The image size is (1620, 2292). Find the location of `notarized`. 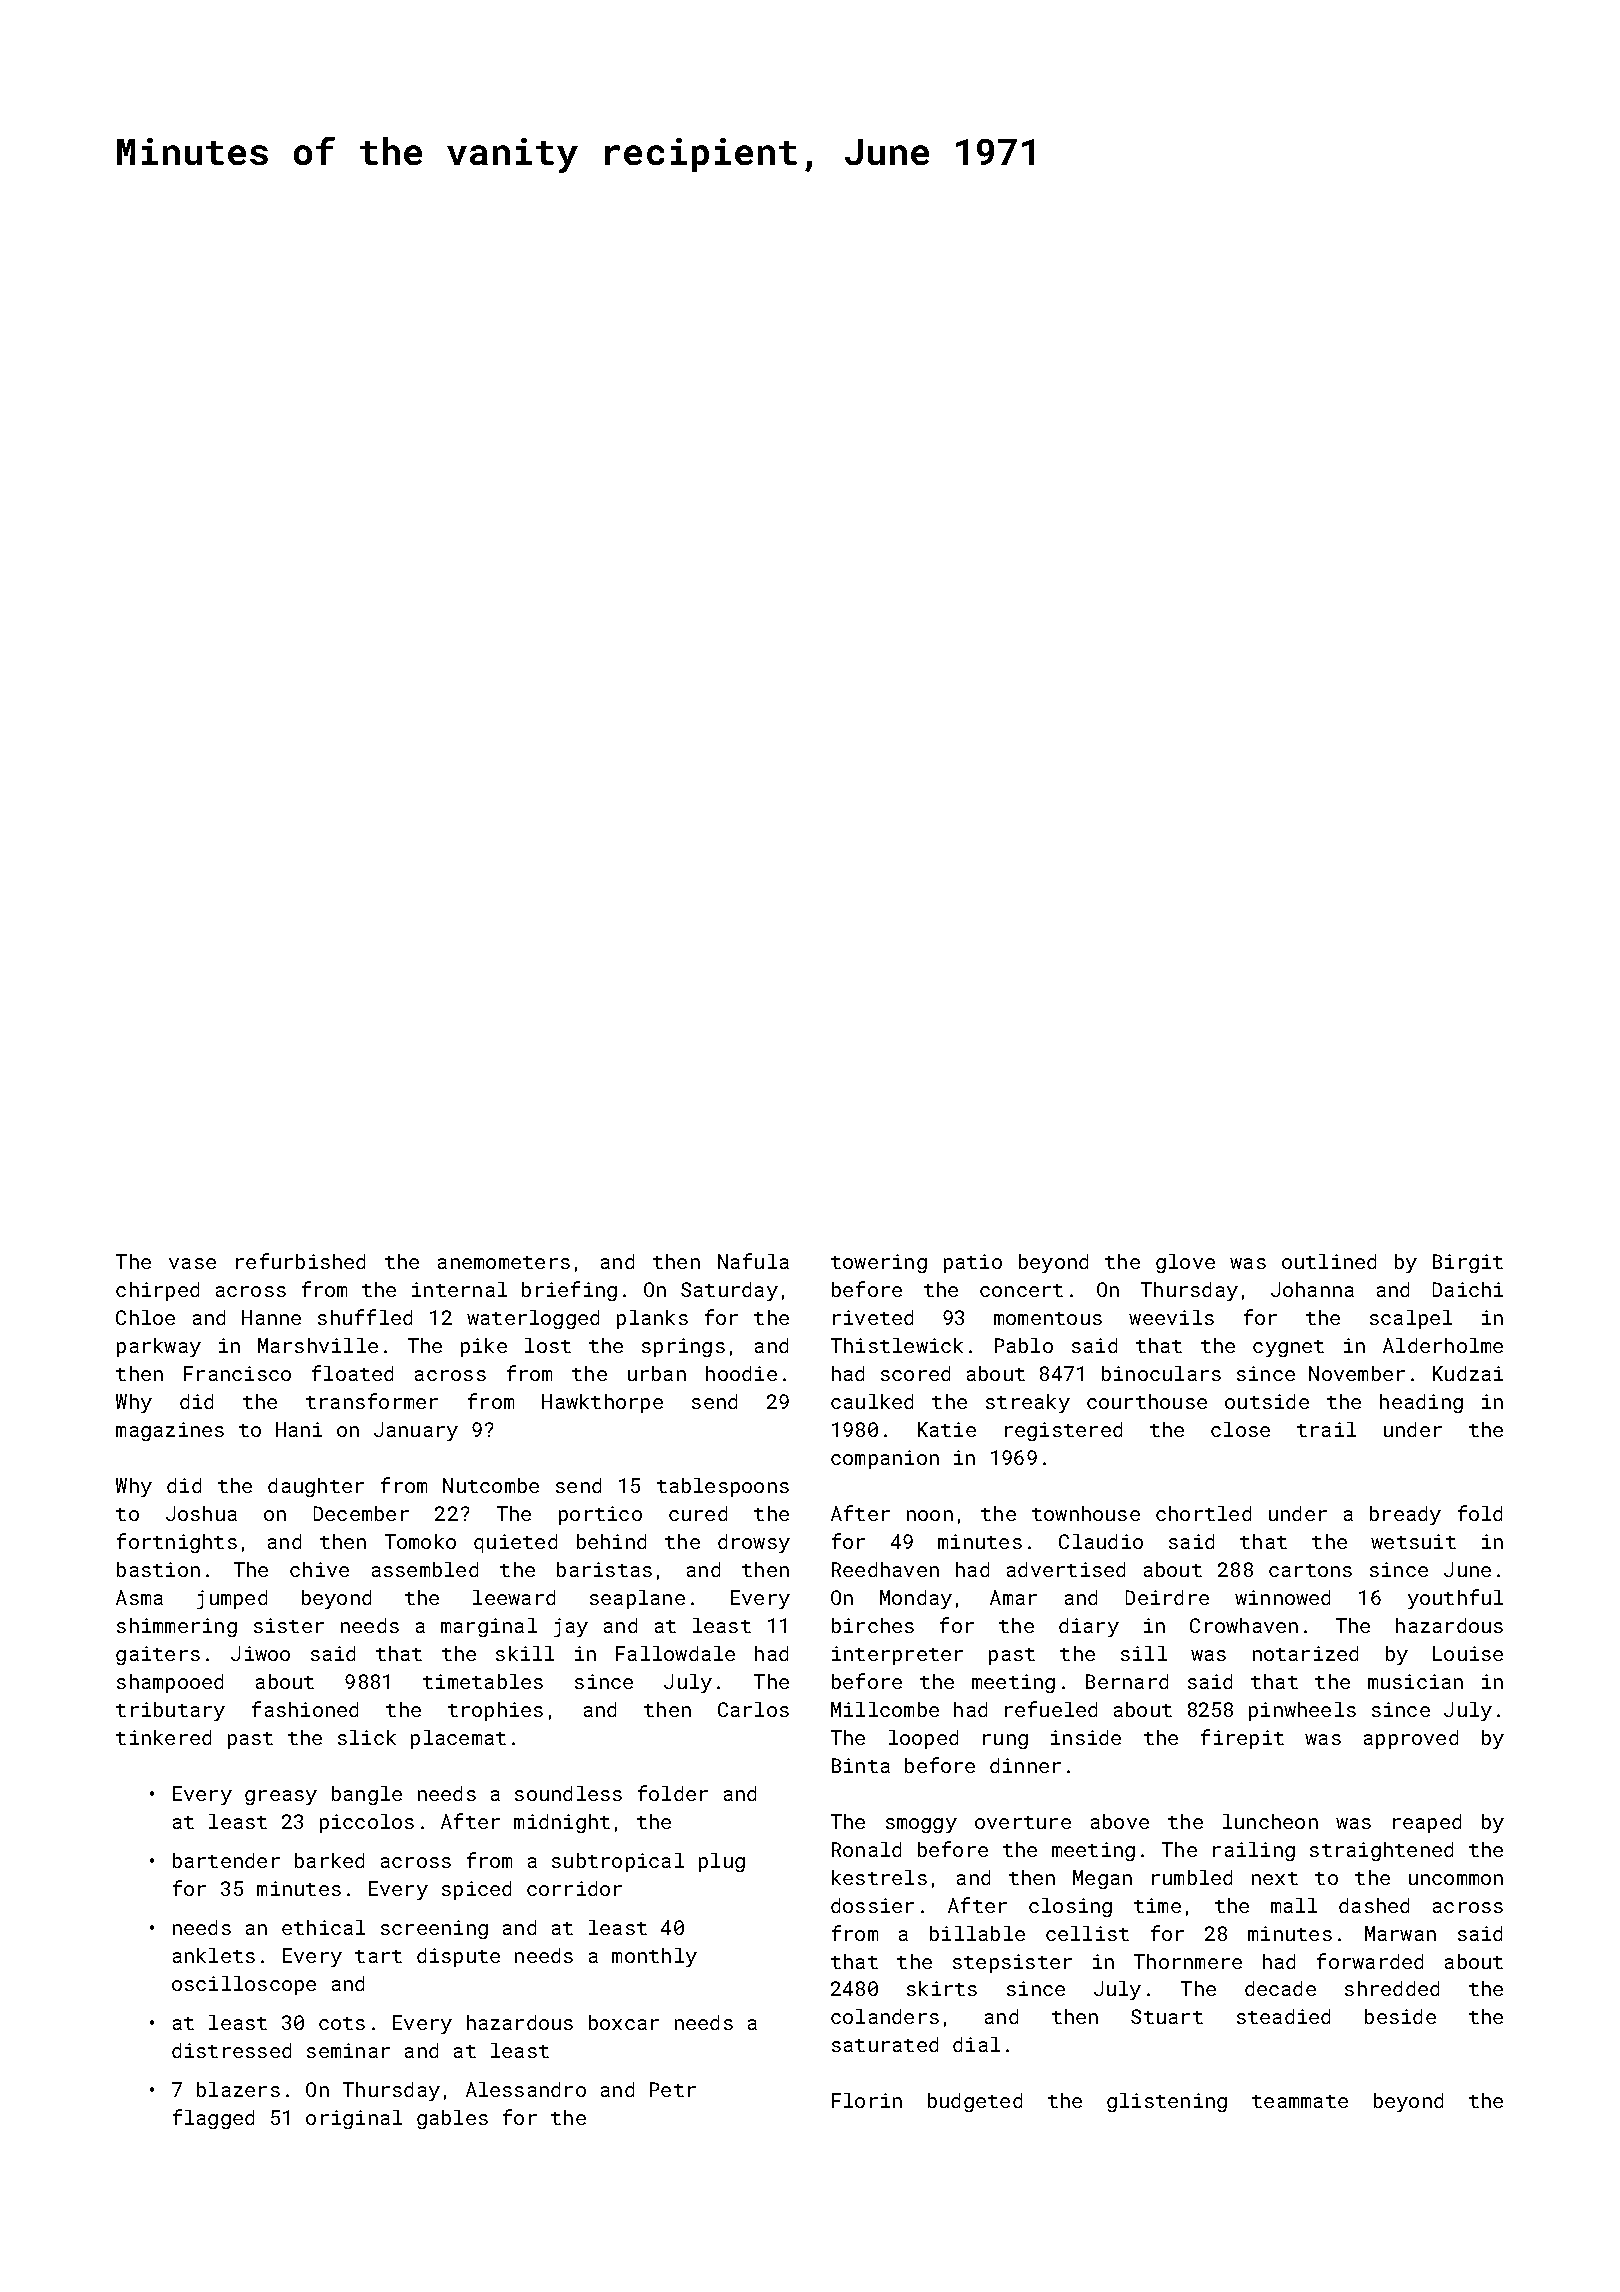

notarized is located at coordinates (1305, 1653).
